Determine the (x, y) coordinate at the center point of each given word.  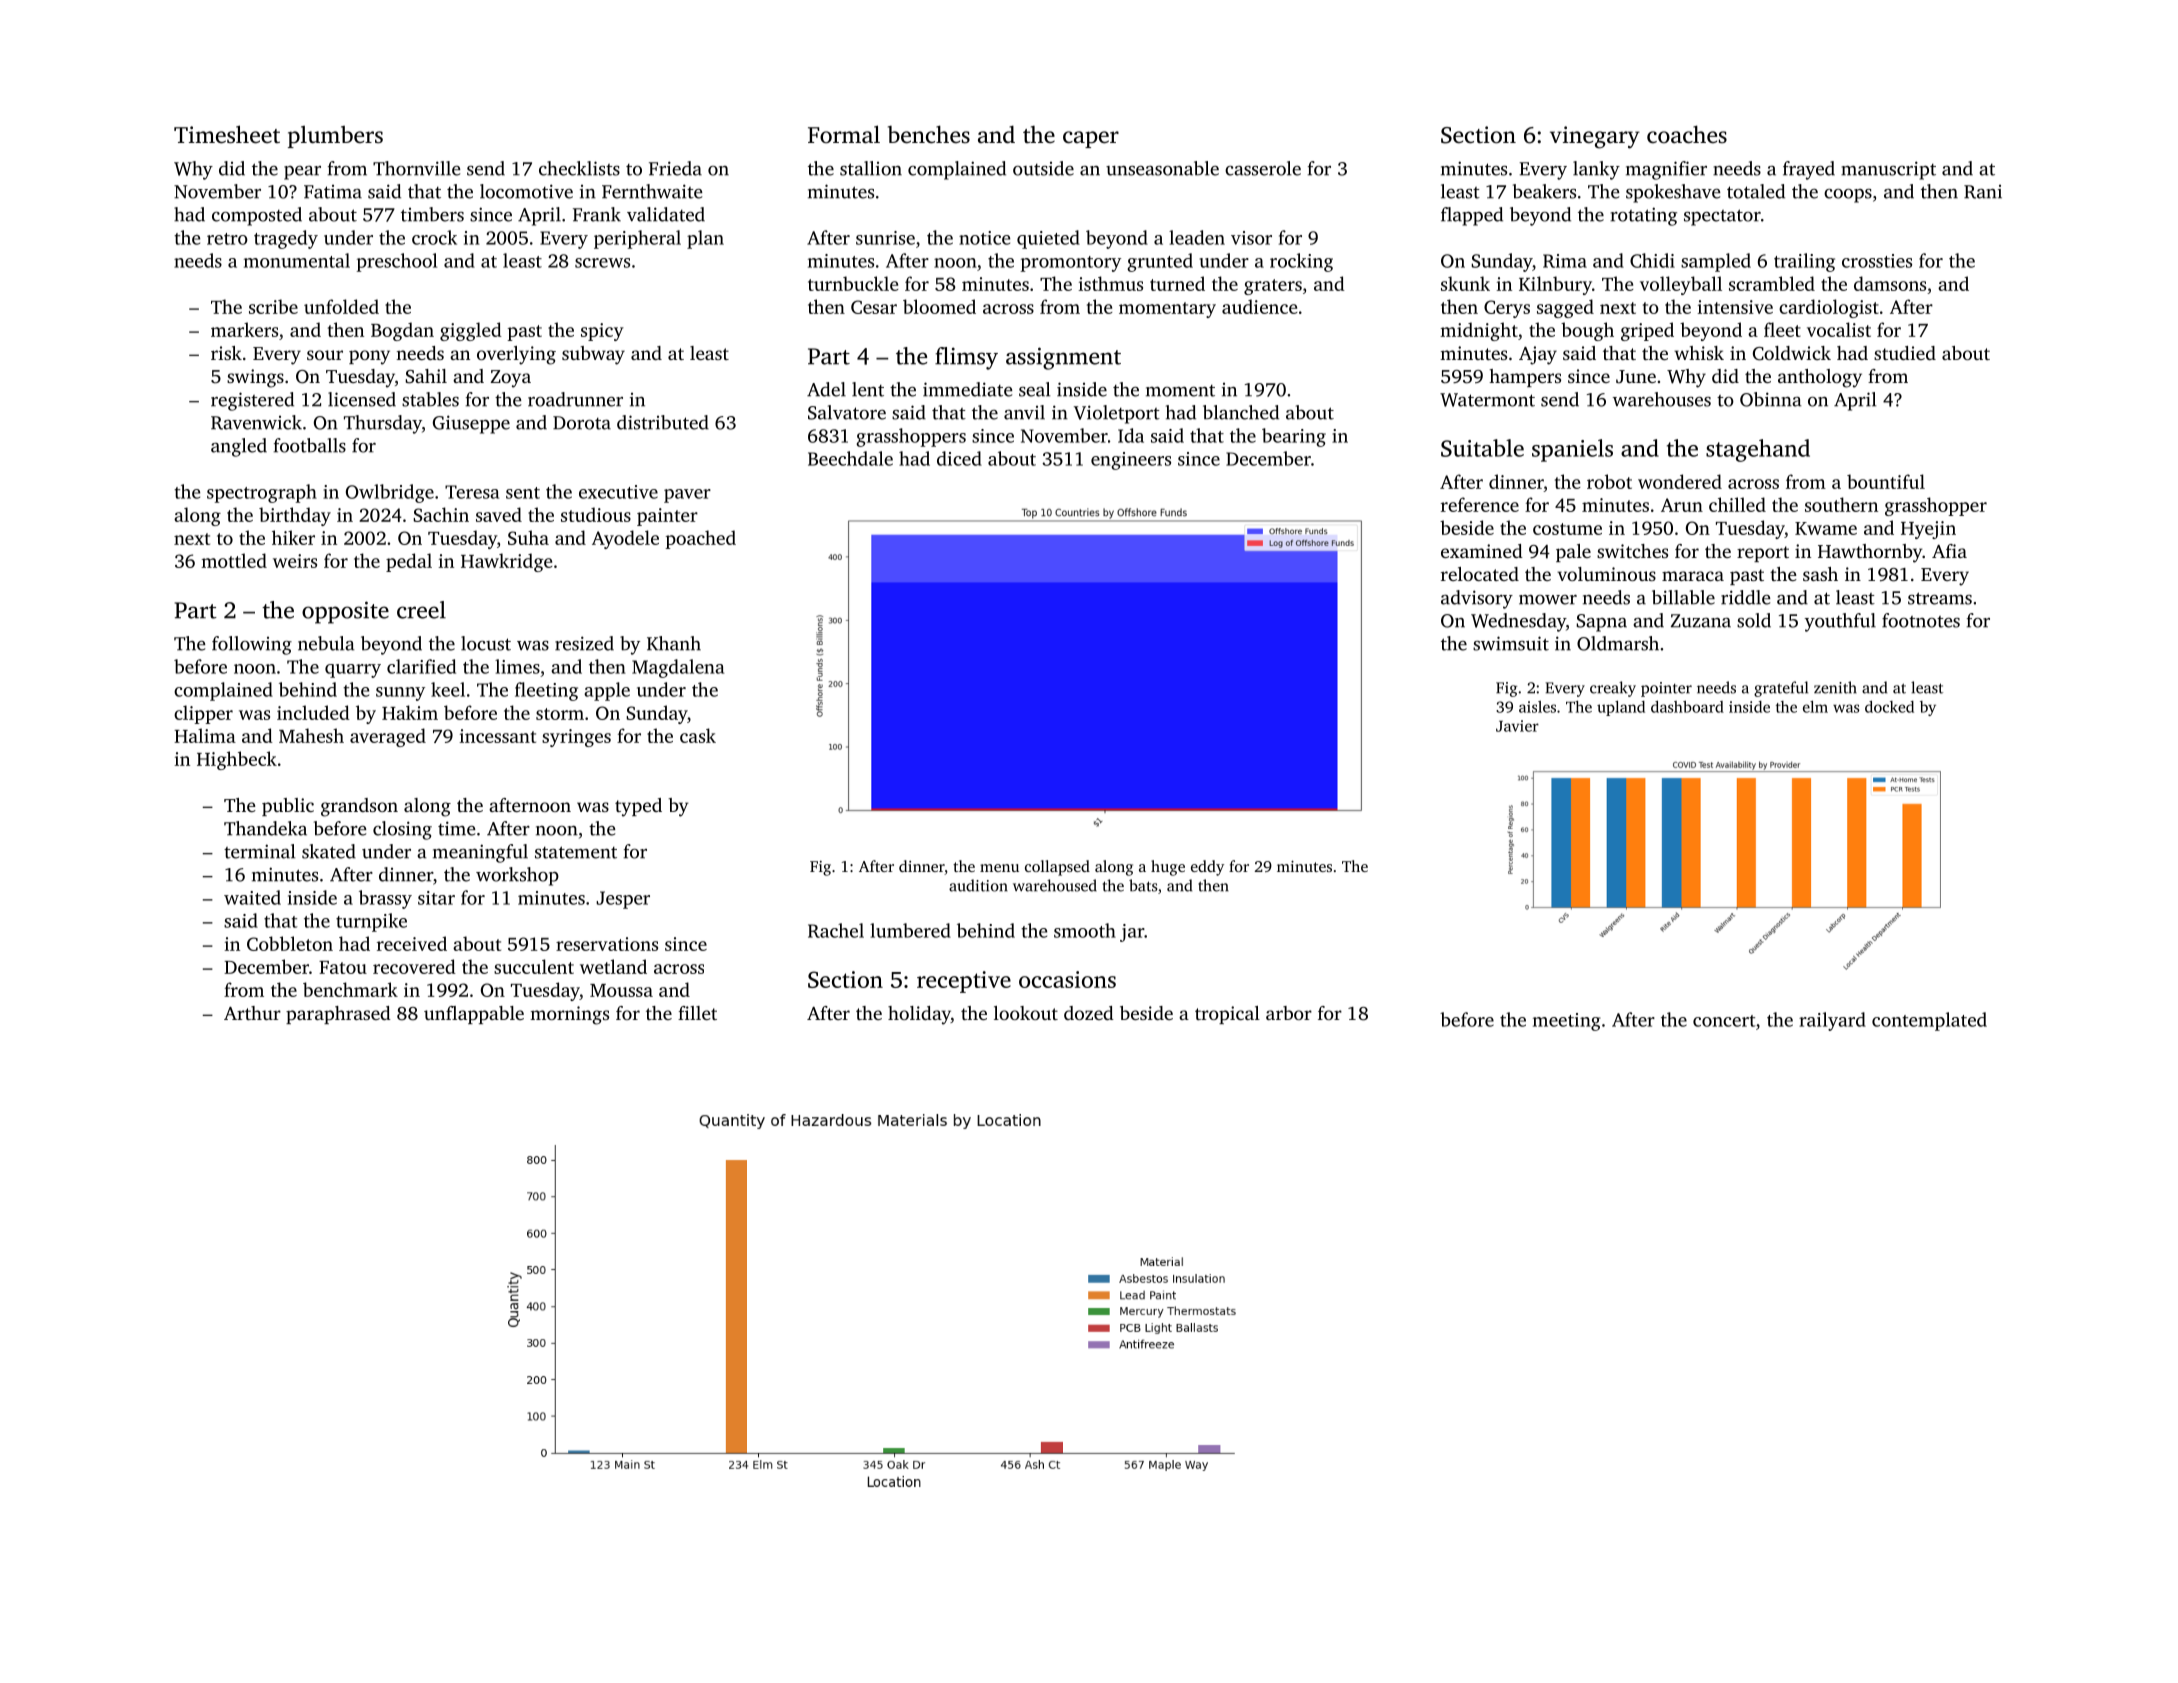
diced (959, 458)
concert (1724, 1021)
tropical (1227, 1015)
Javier (1517, 726)
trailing (1804, 262)
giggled (471, 331)
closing (402, 830)
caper (1091, 139)
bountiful (1886, 481)
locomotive (526, 191)
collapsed (1057, 868)
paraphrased (338, 1015)
